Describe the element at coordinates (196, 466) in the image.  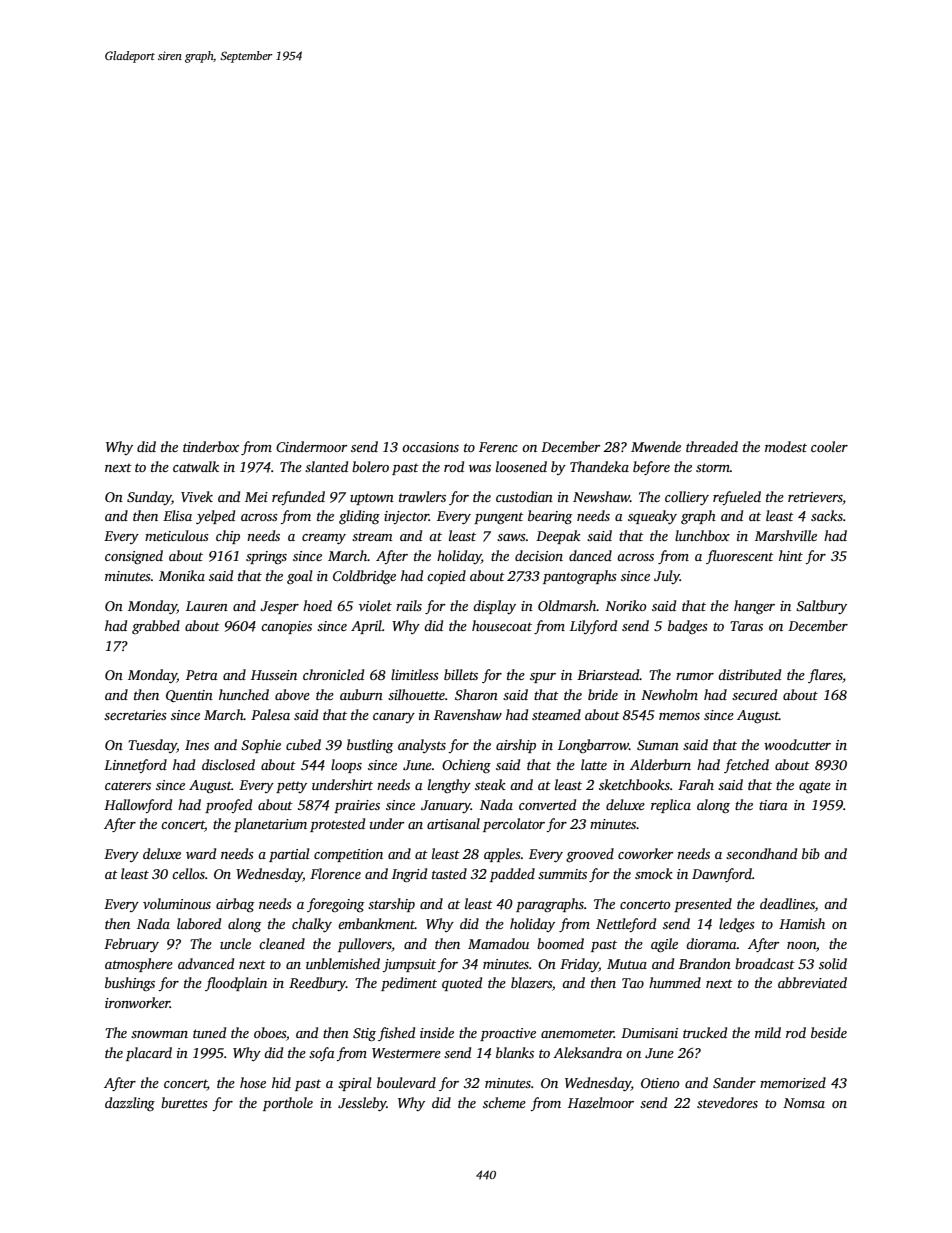
I see `catwalk` at that location.
